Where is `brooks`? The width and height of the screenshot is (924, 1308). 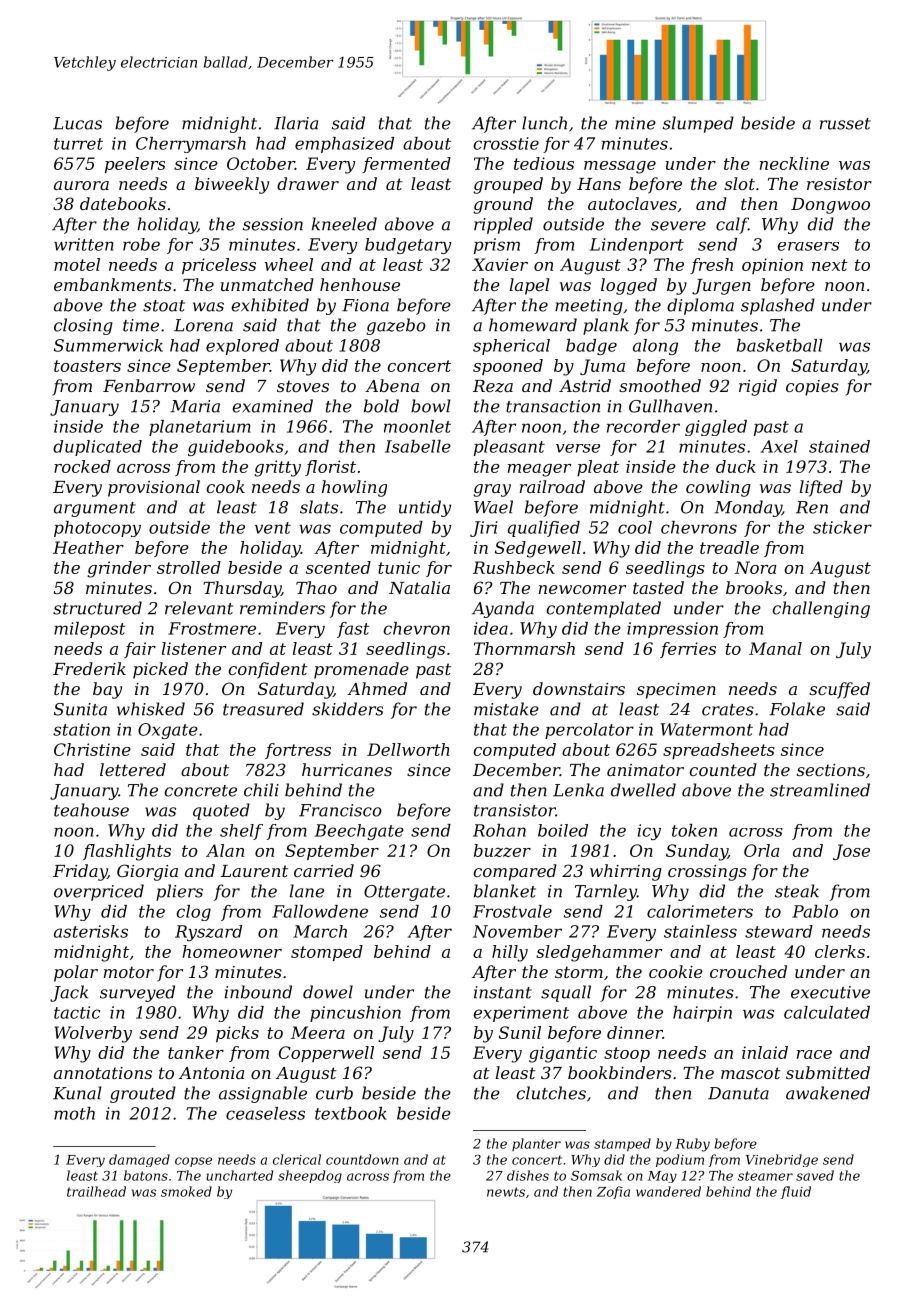 brooks is located at coordinates (754, 587).
